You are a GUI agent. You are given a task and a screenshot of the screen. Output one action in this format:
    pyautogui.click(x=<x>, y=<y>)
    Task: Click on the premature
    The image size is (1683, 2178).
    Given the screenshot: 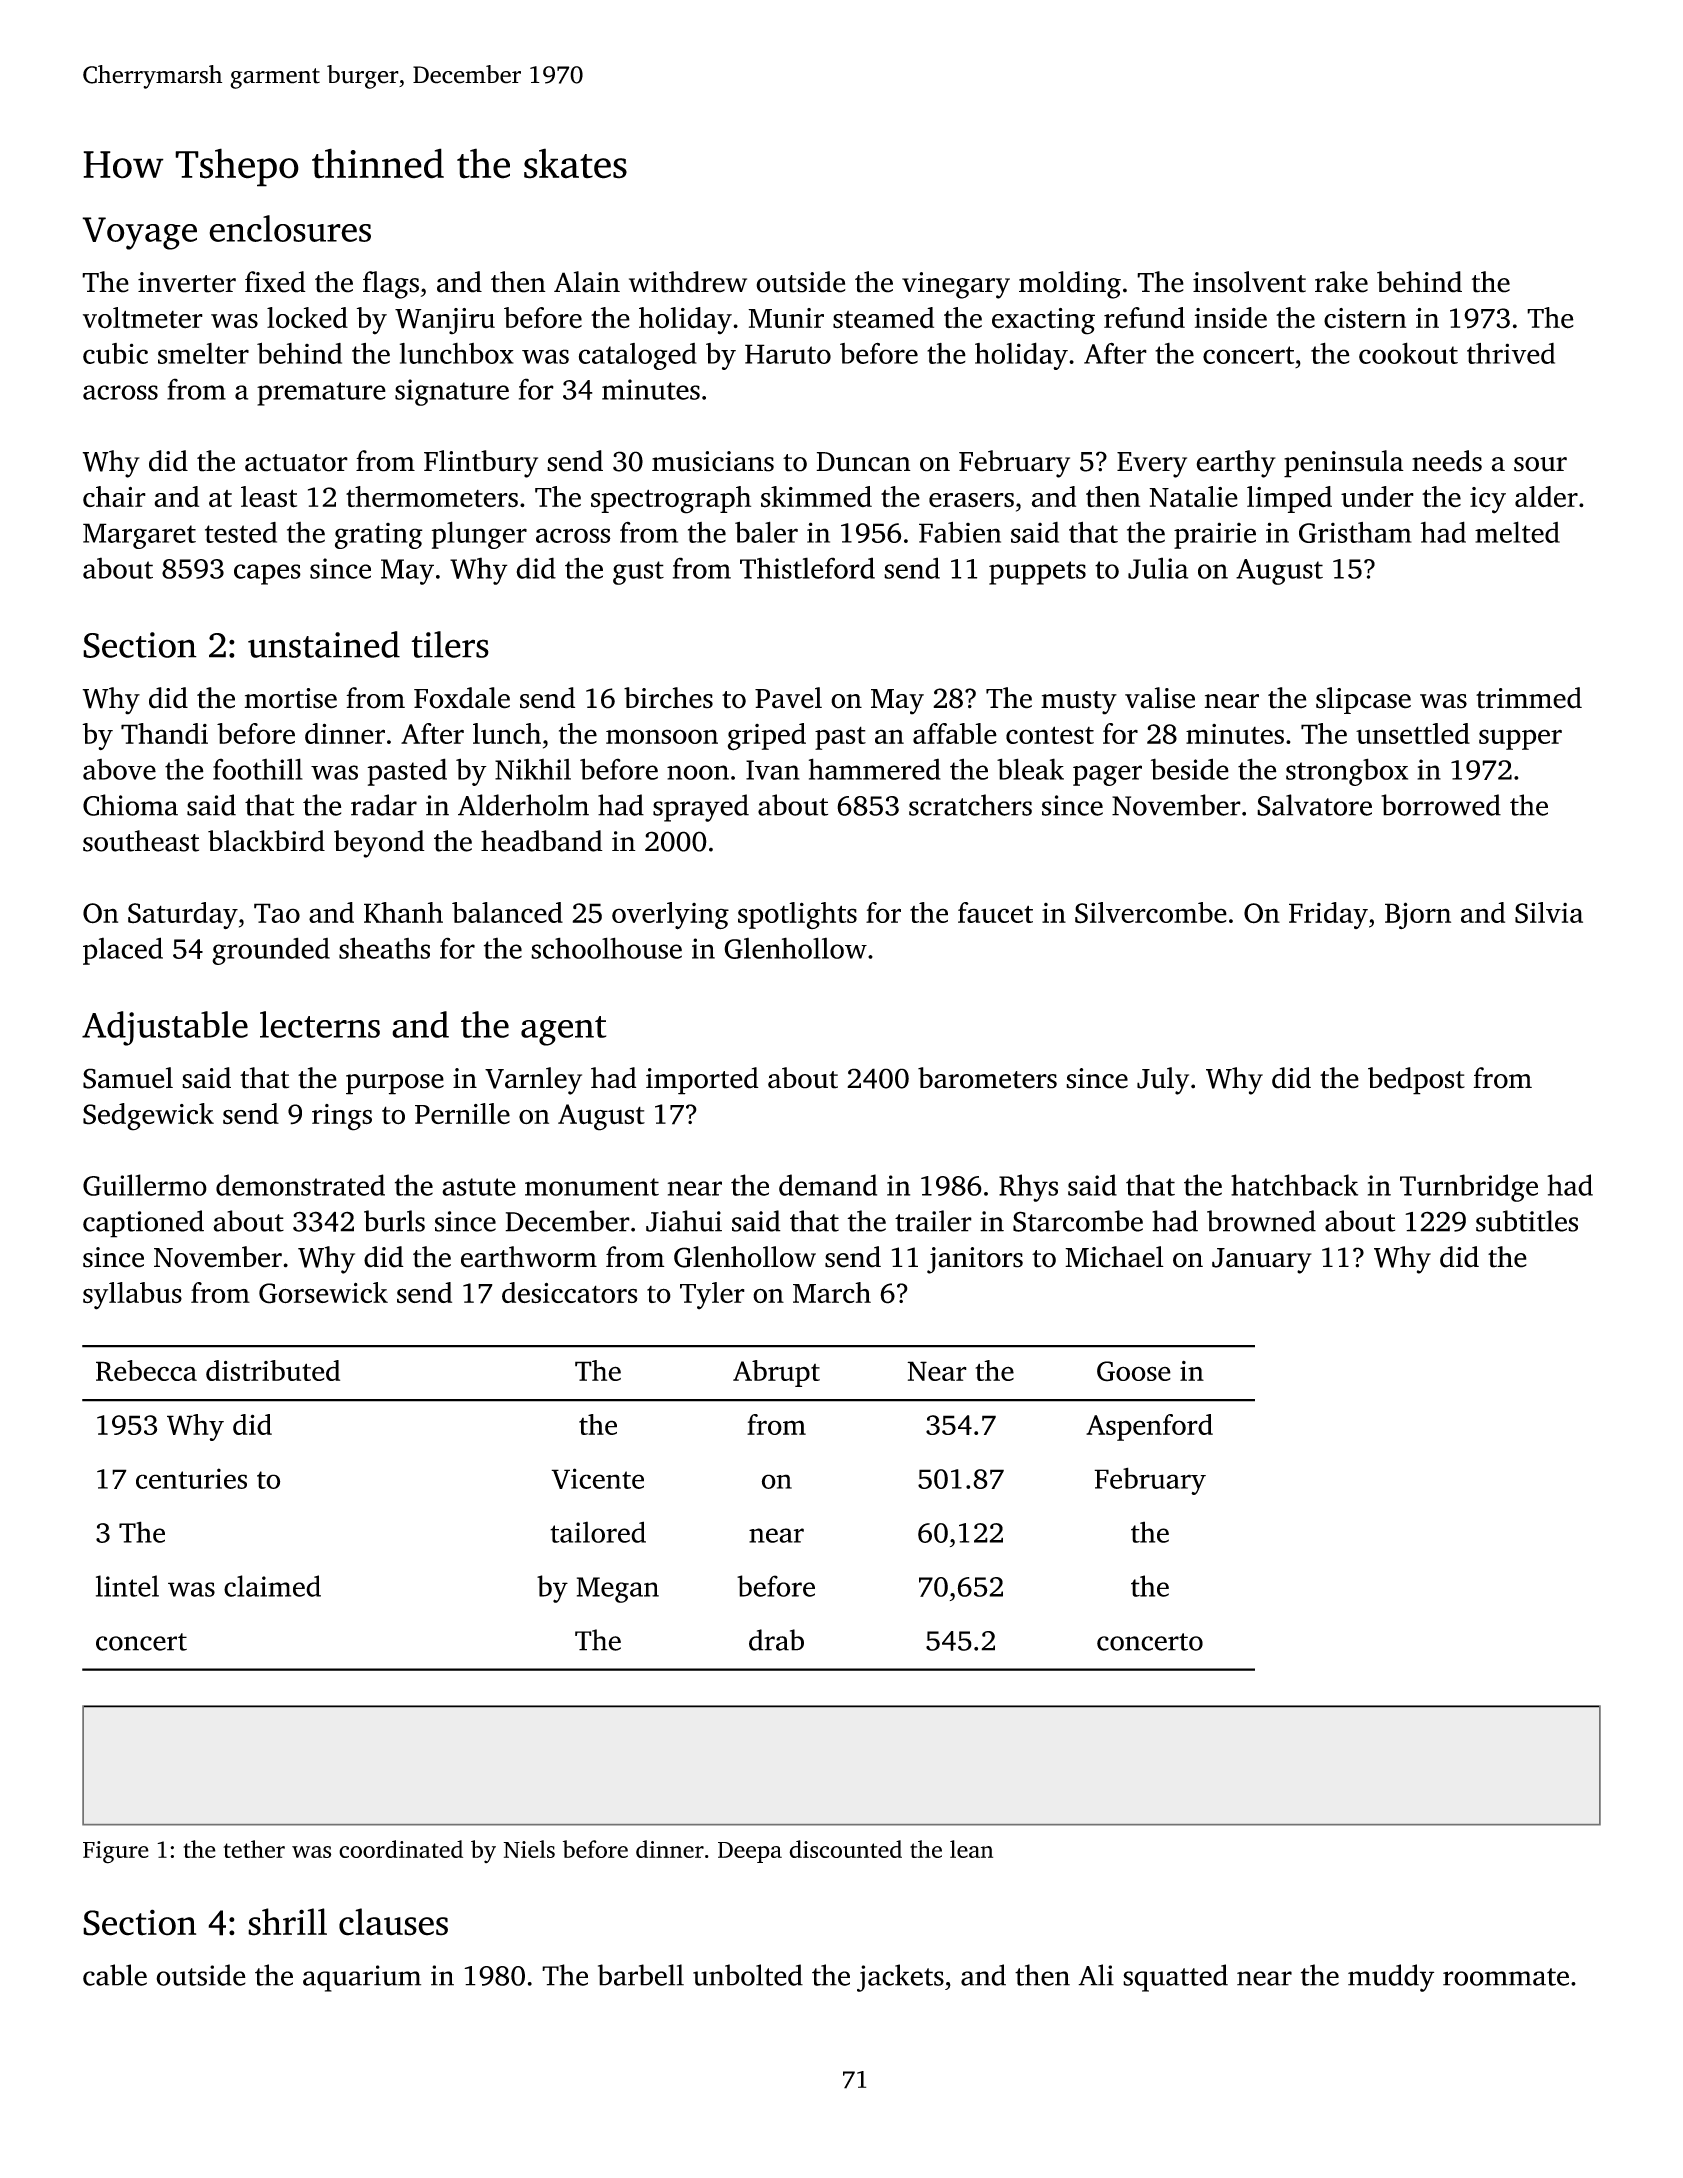 What is the action you would take?
    pyautogui.click(x=321, y=394)
